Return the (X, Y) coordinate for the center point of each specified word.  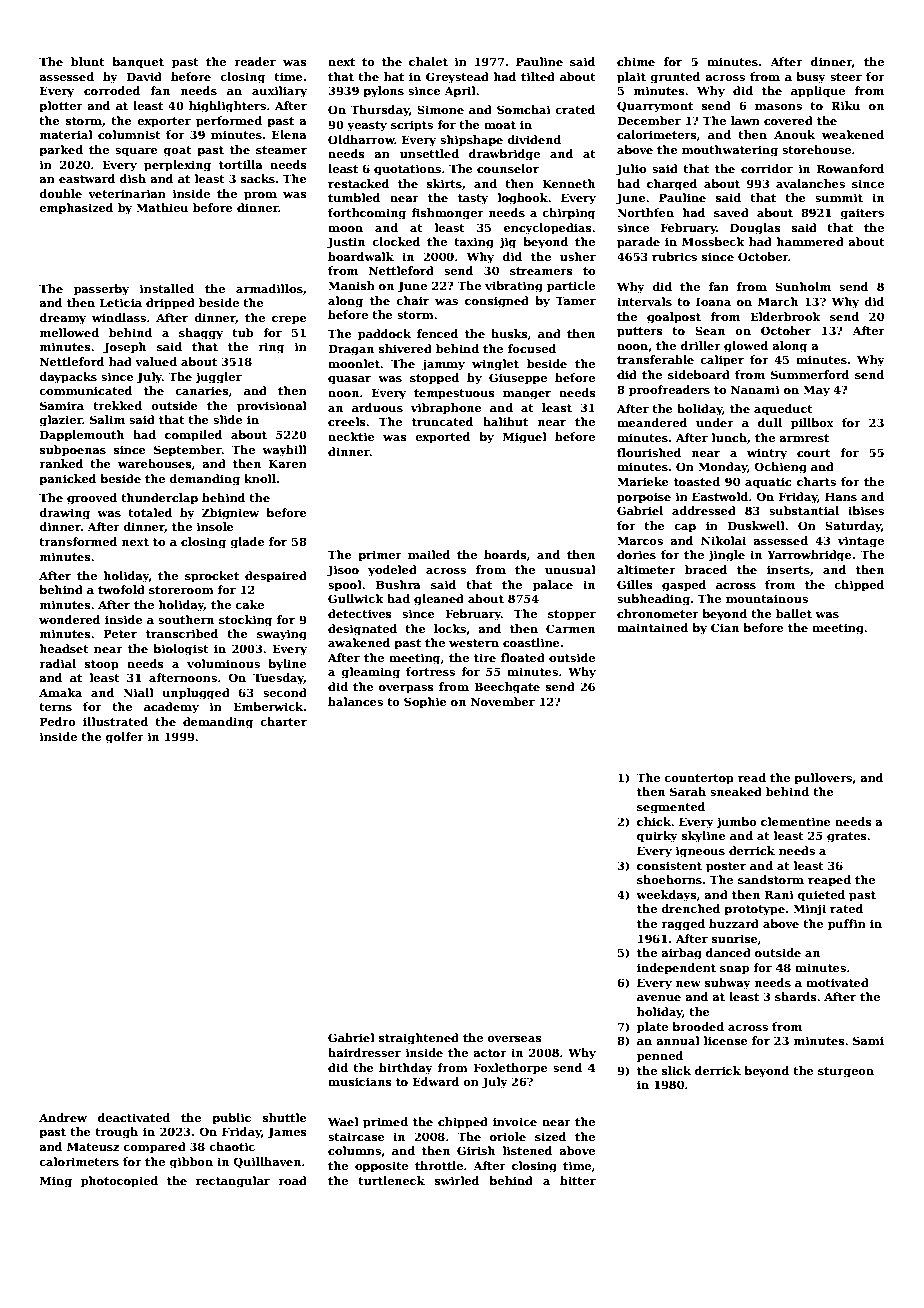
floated (523, 657)
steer (846, 77)
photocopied (119, 1182)
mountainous (767, 598)
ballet (794, 613)
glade (247, 543)
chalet (428, 61)
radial (57, 663)
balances (355, 701)
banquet (138, 63)
